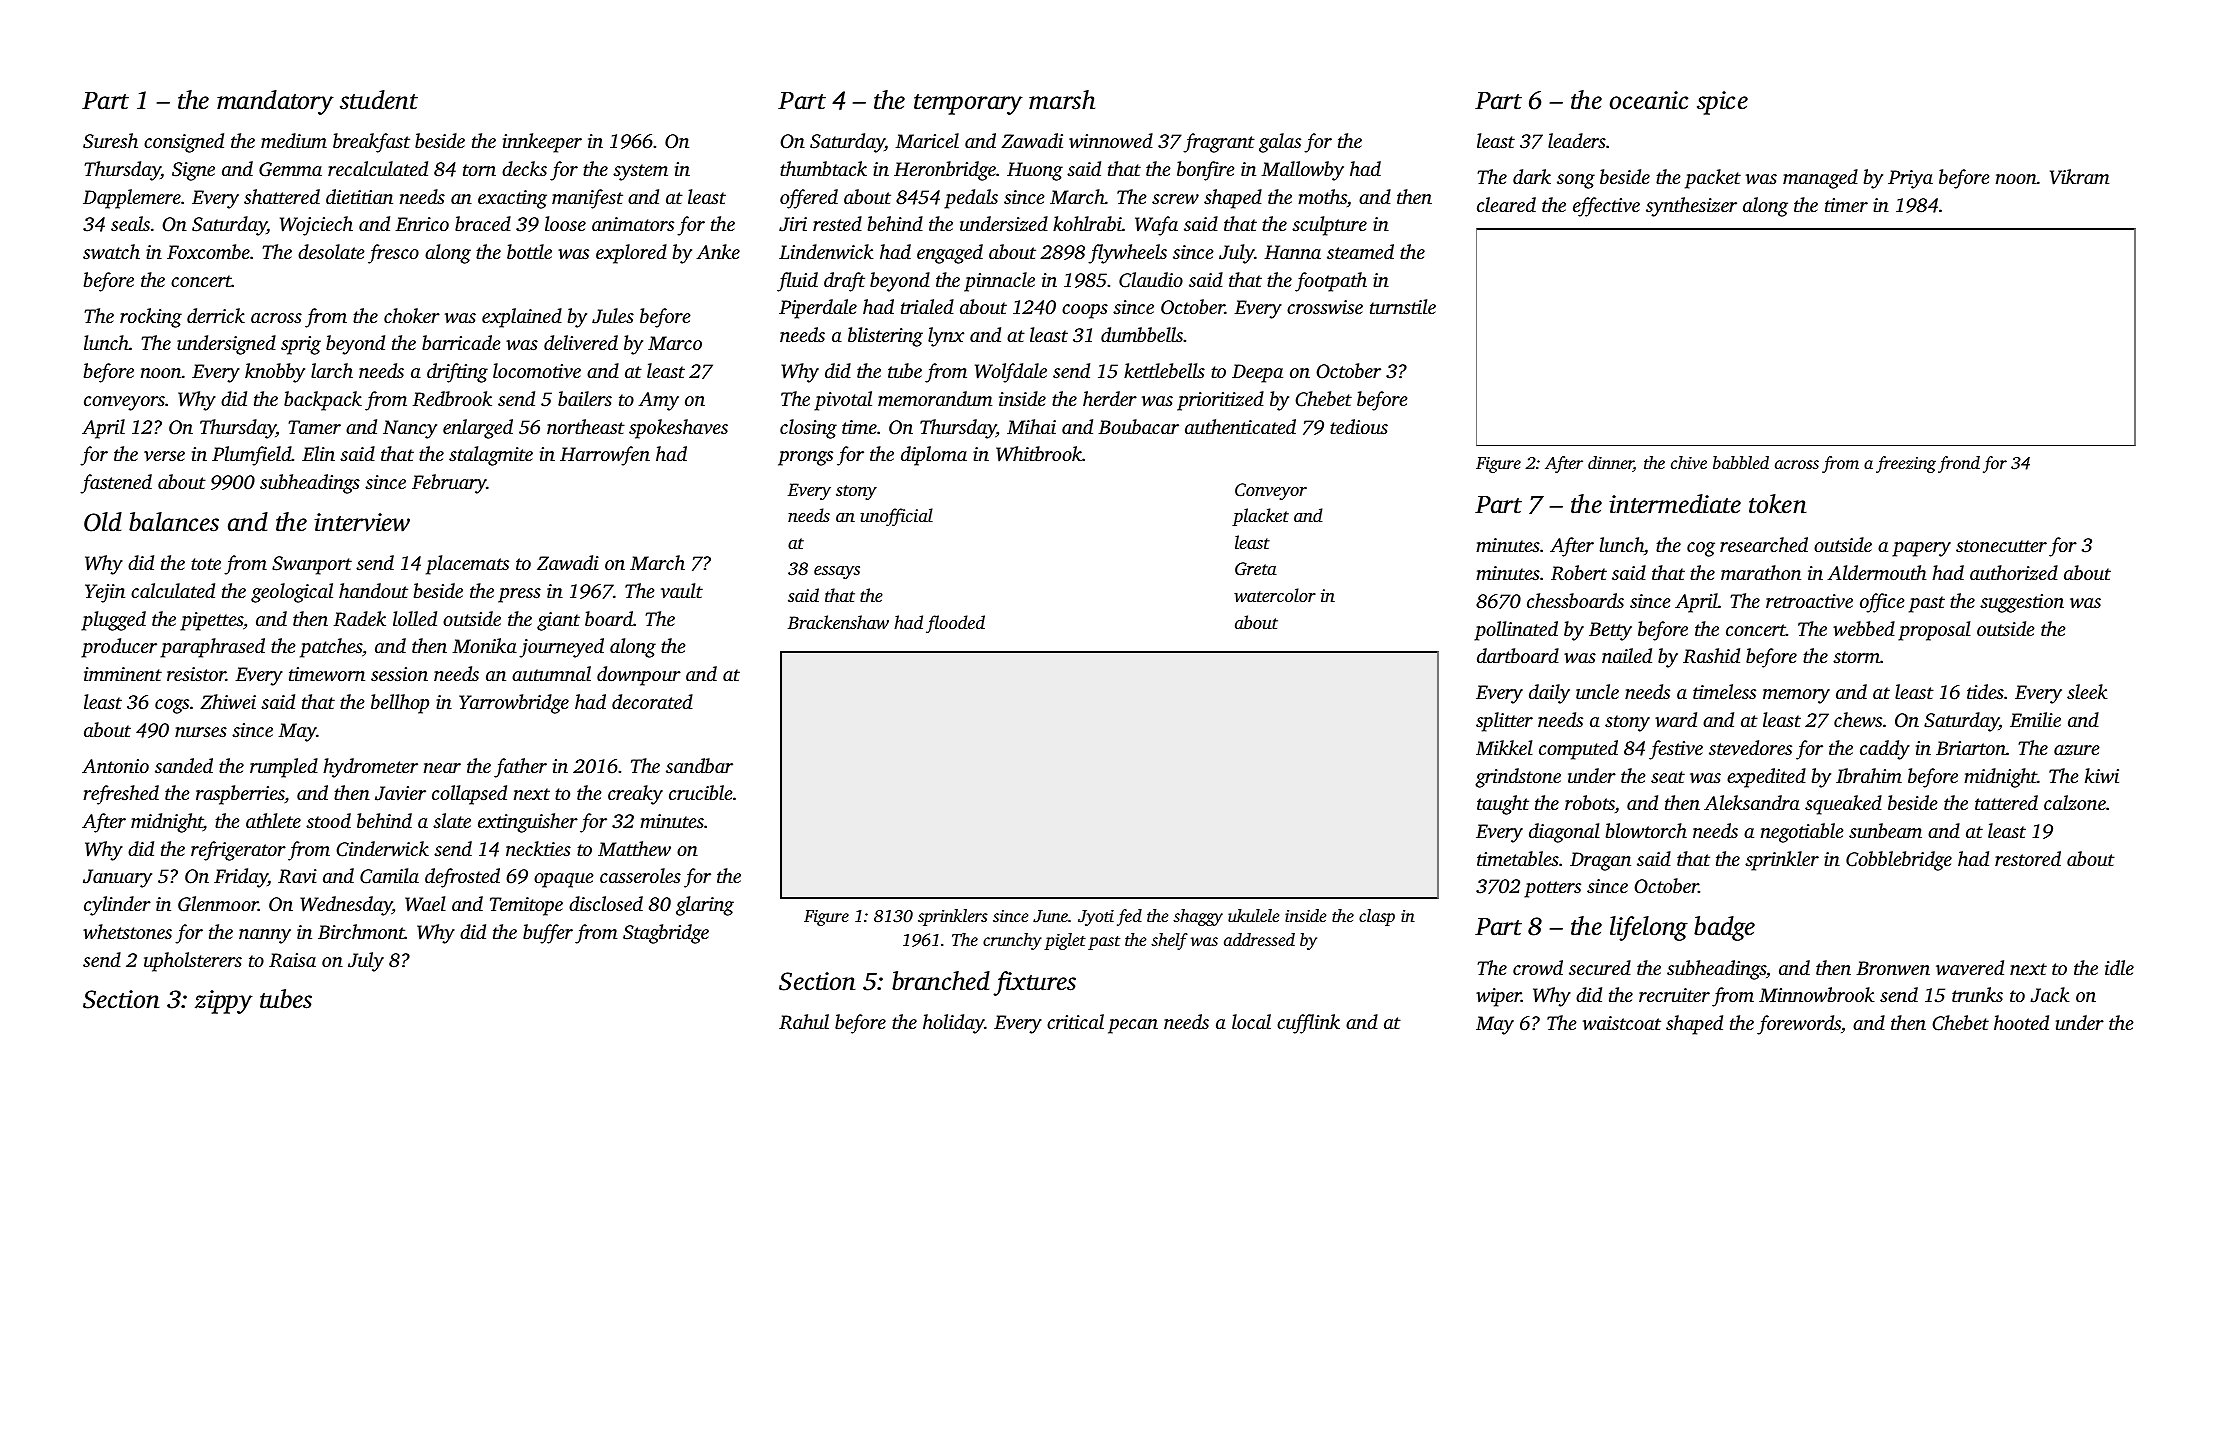 The image size is (2219, 1436). What do you see at coordinates (151, 318) in the screenshot?
I see `rocking` at bounding box center [151, 318].
